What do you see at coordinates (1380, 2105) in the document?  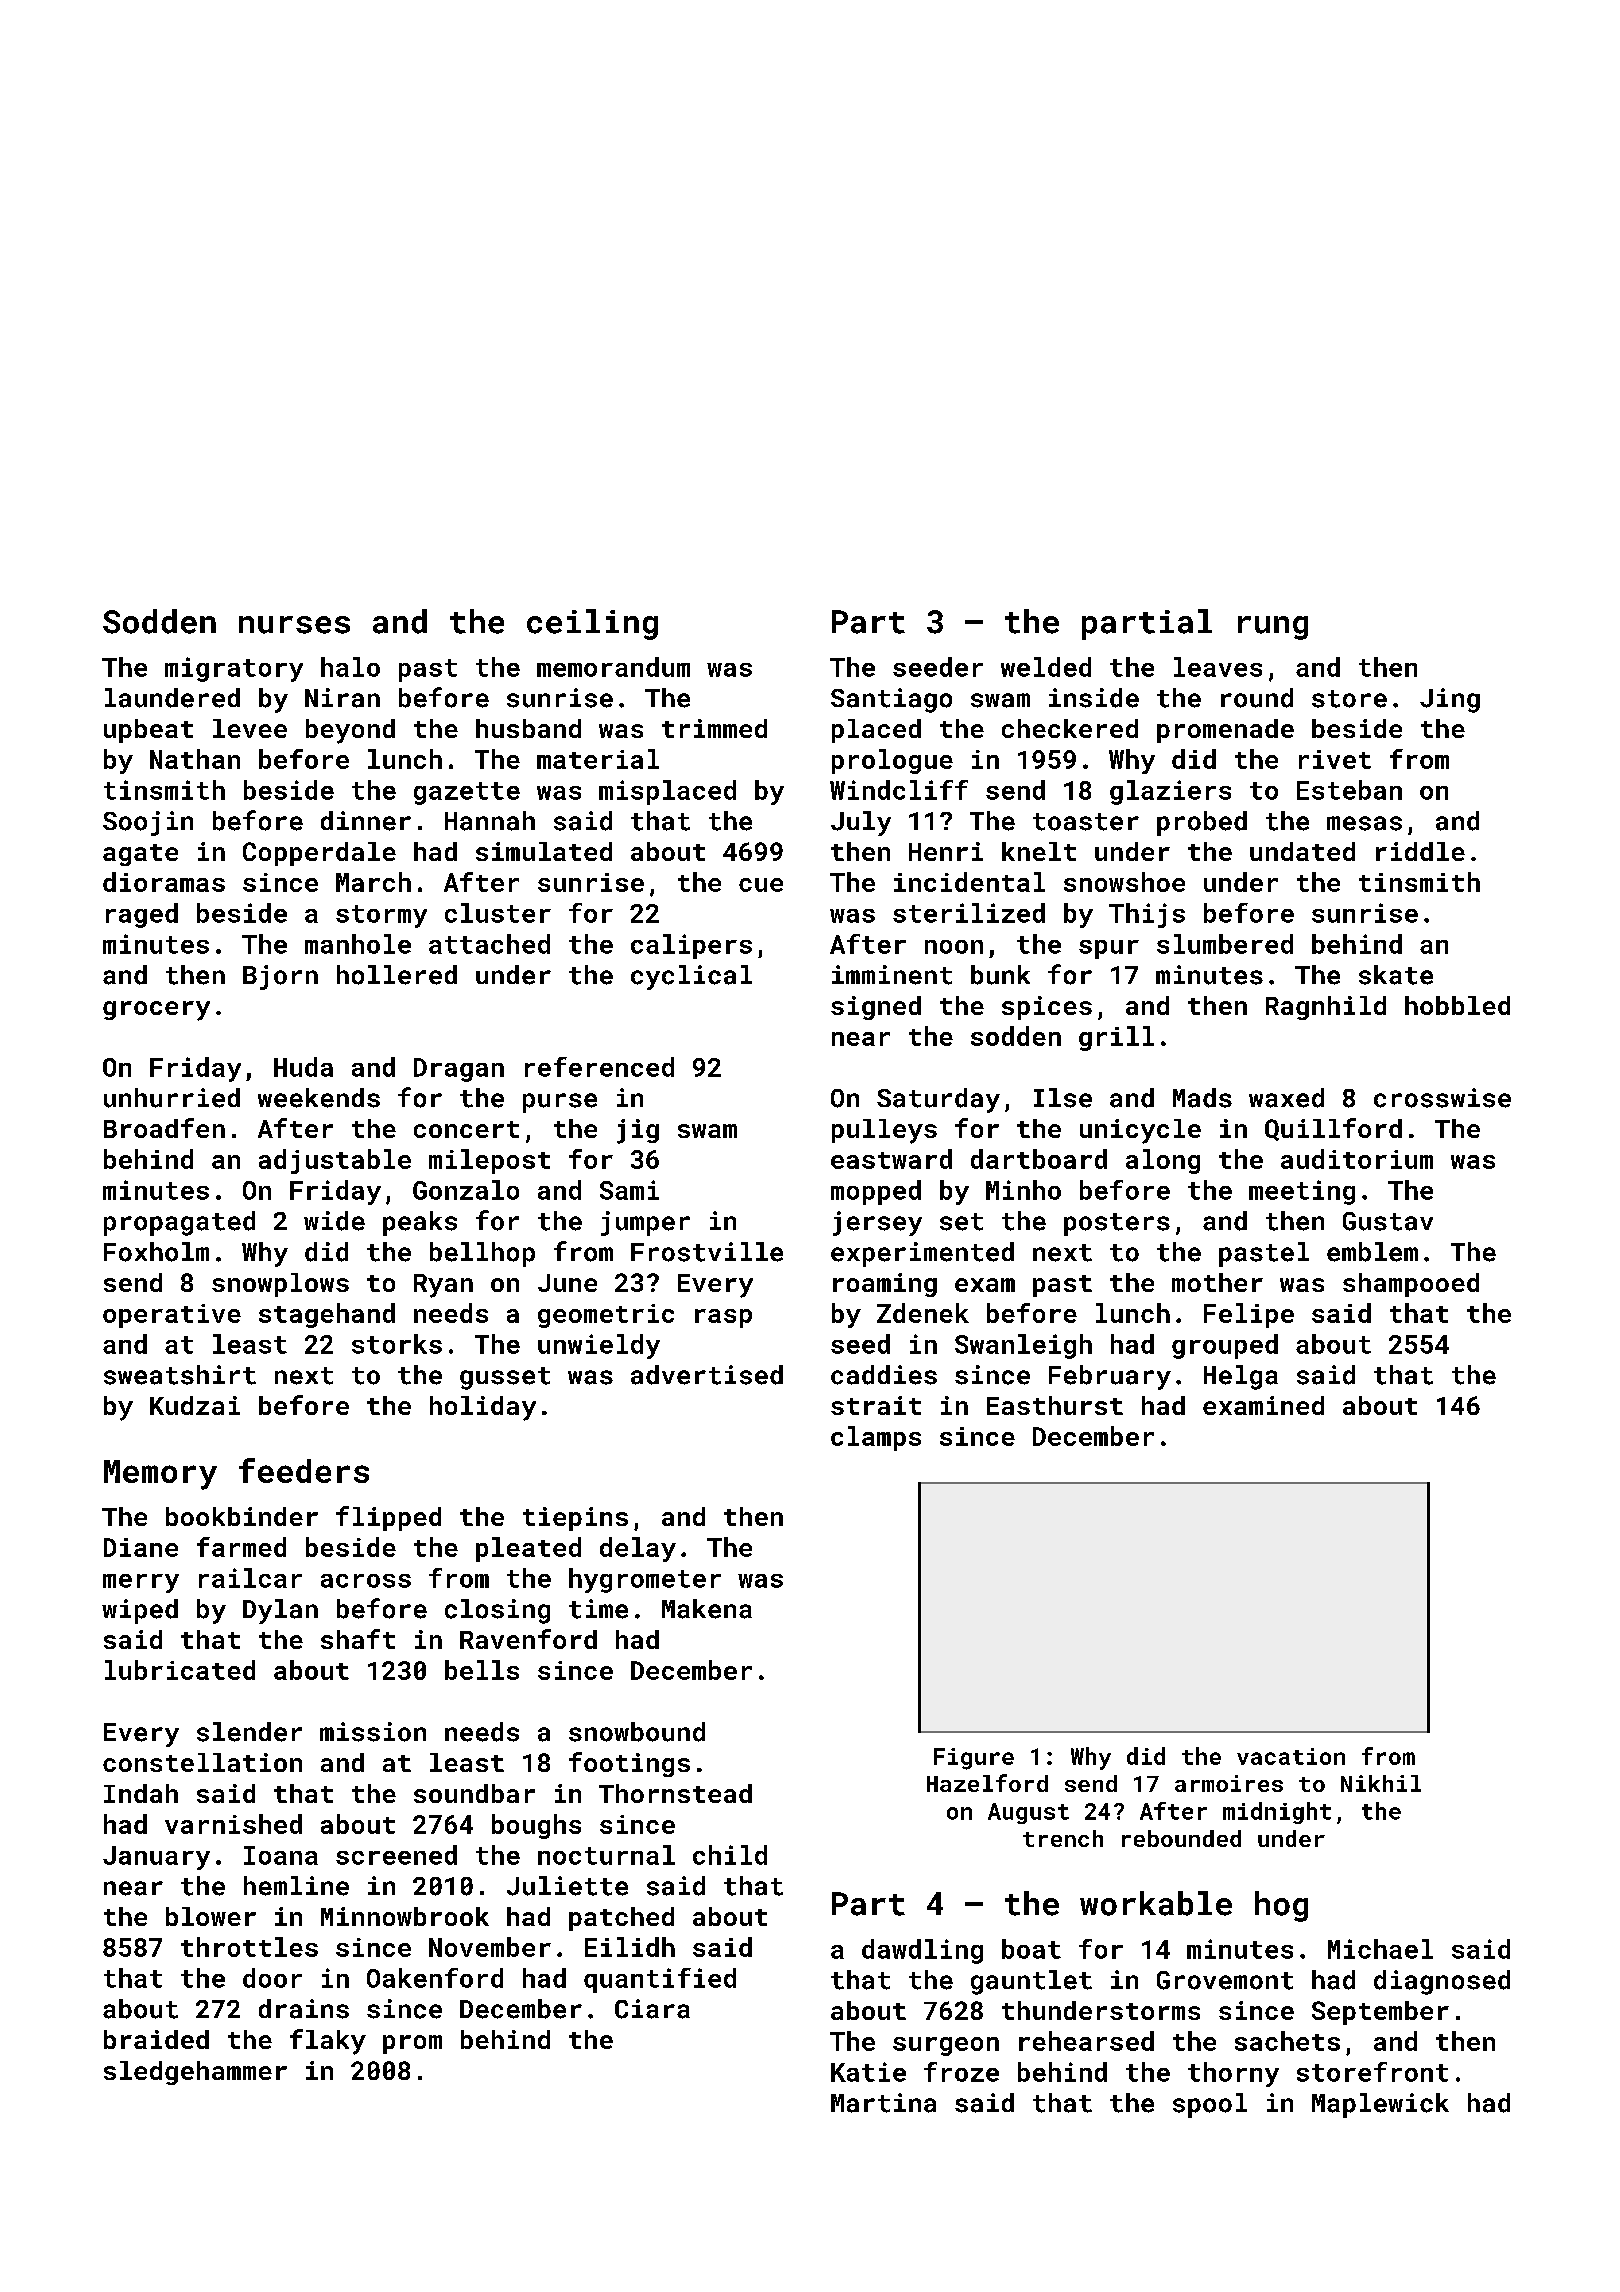 I see `Maplewick` at bounding box center [1380, 2105].
